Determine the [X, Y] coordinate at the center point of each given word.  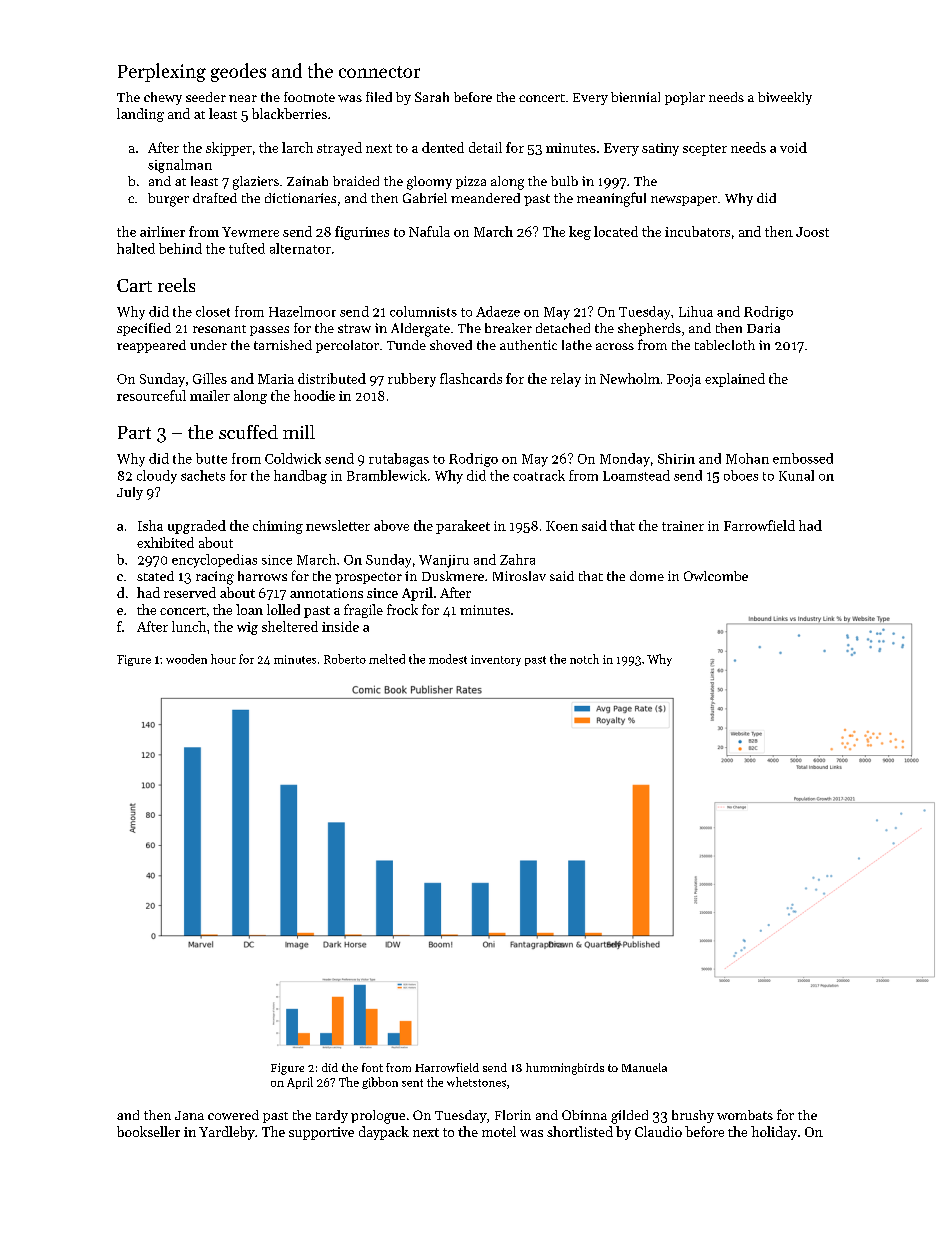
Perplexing [162, 72]
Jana [189, 1115]
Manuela [644, 1067]
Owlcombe [716, 576]
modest [448, 659]
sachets [203, 475]
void [793, 147]
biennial [635, 97]
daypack [384, 1133]
